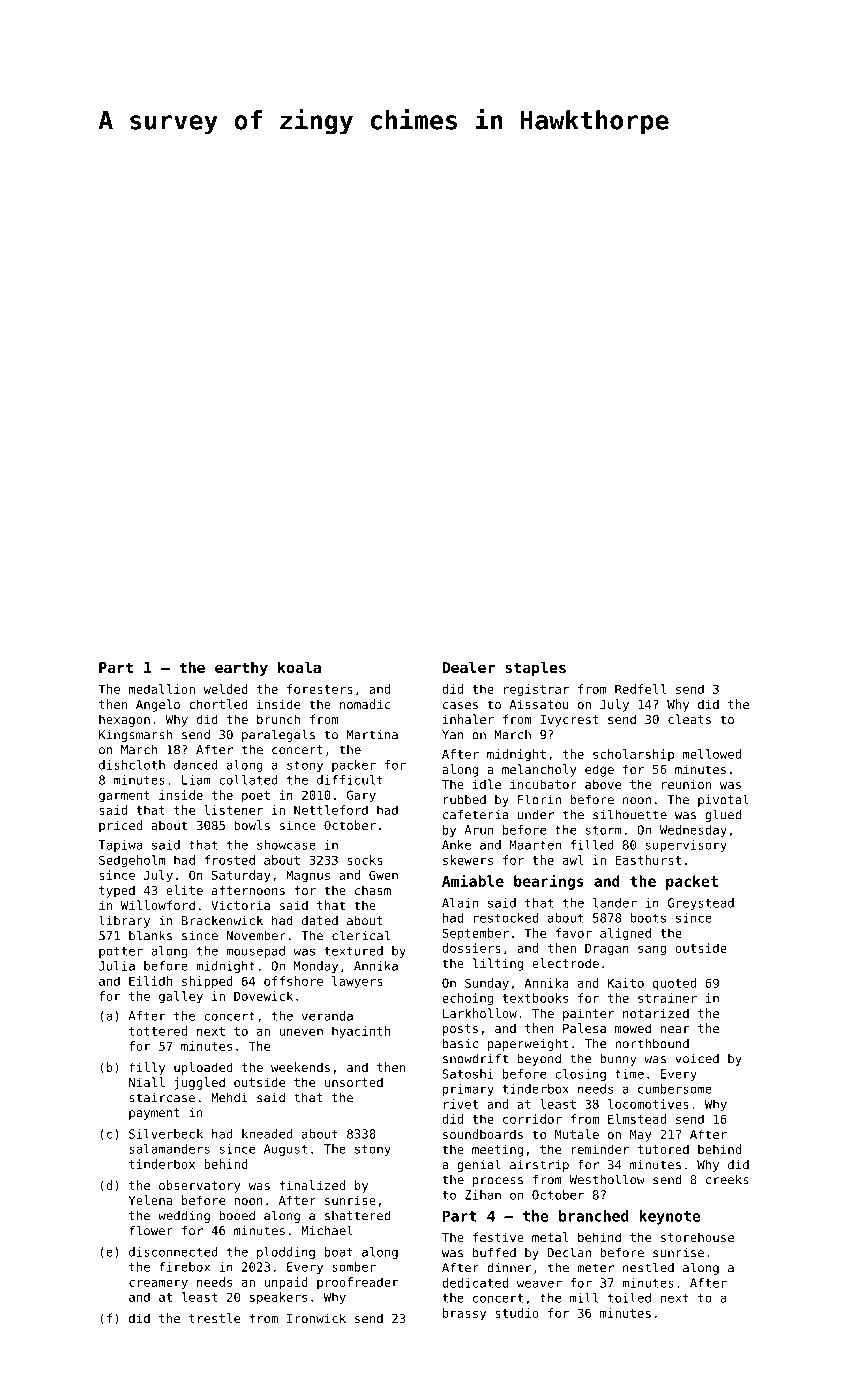 This page has height=1400, width=849. I want to click on packer, so click(354, 766).
